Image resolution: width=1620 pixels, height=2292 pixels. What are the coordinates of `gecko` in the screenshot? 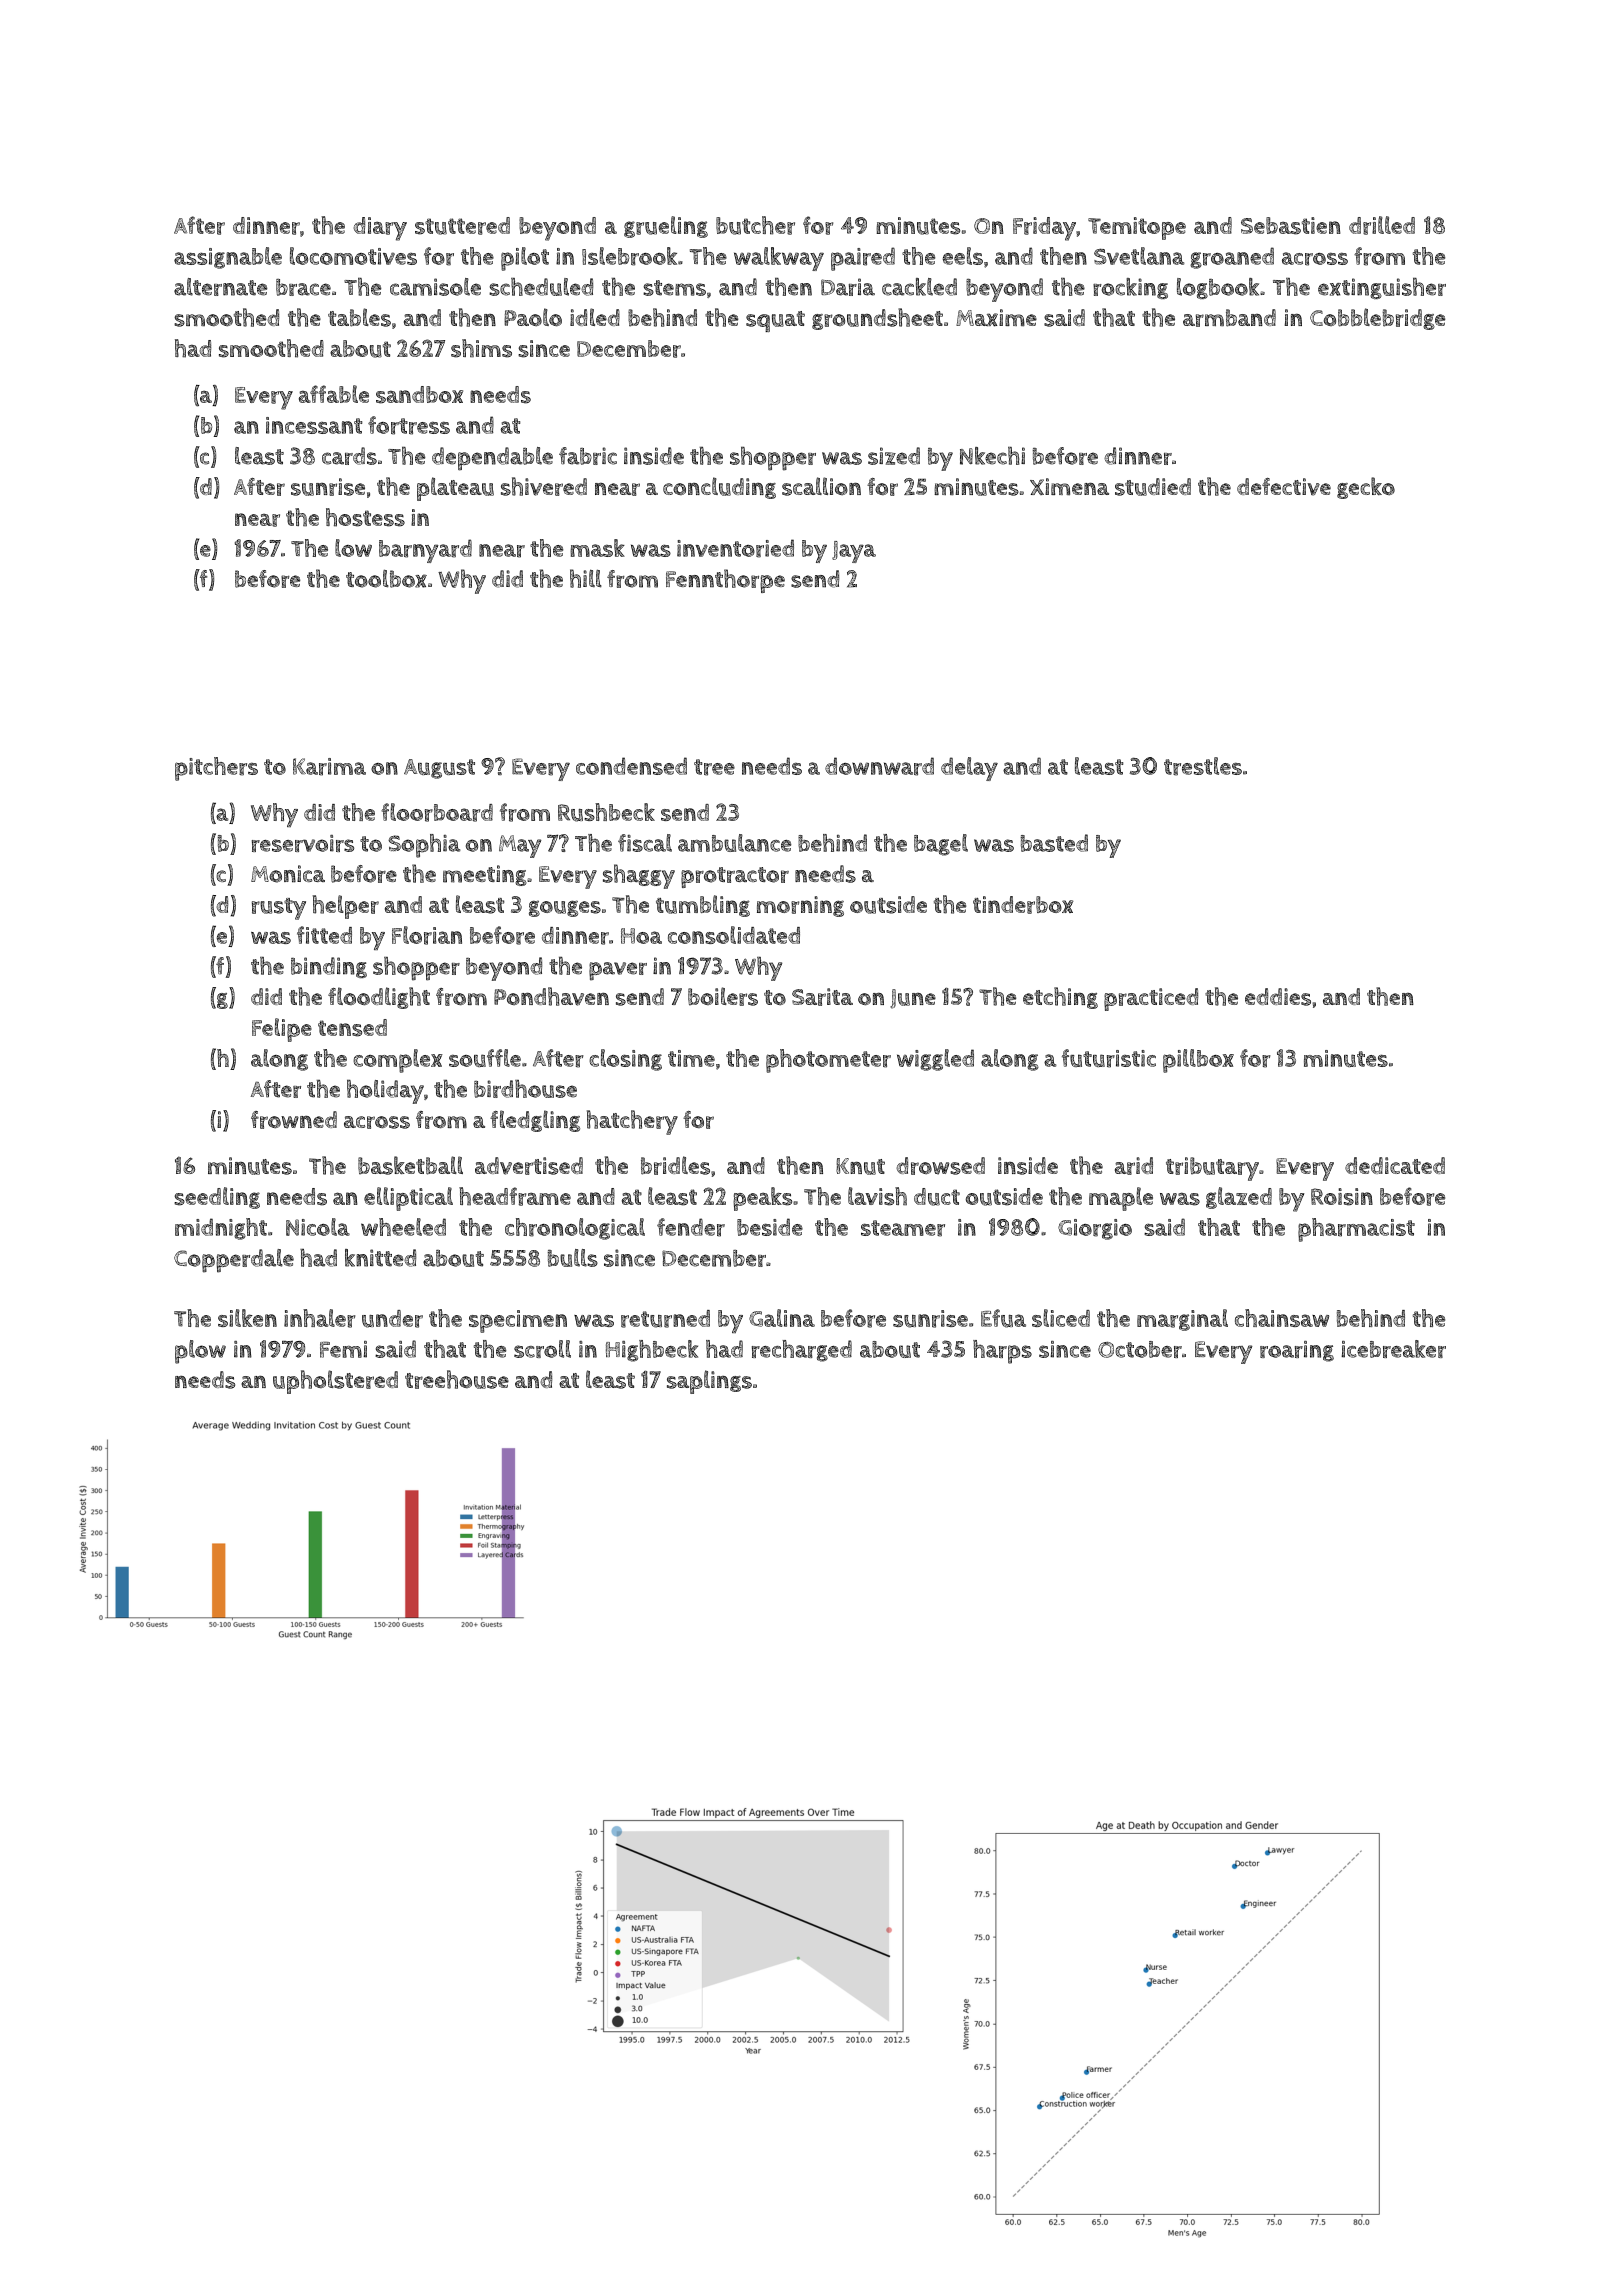 It's located at (1366, 488).
